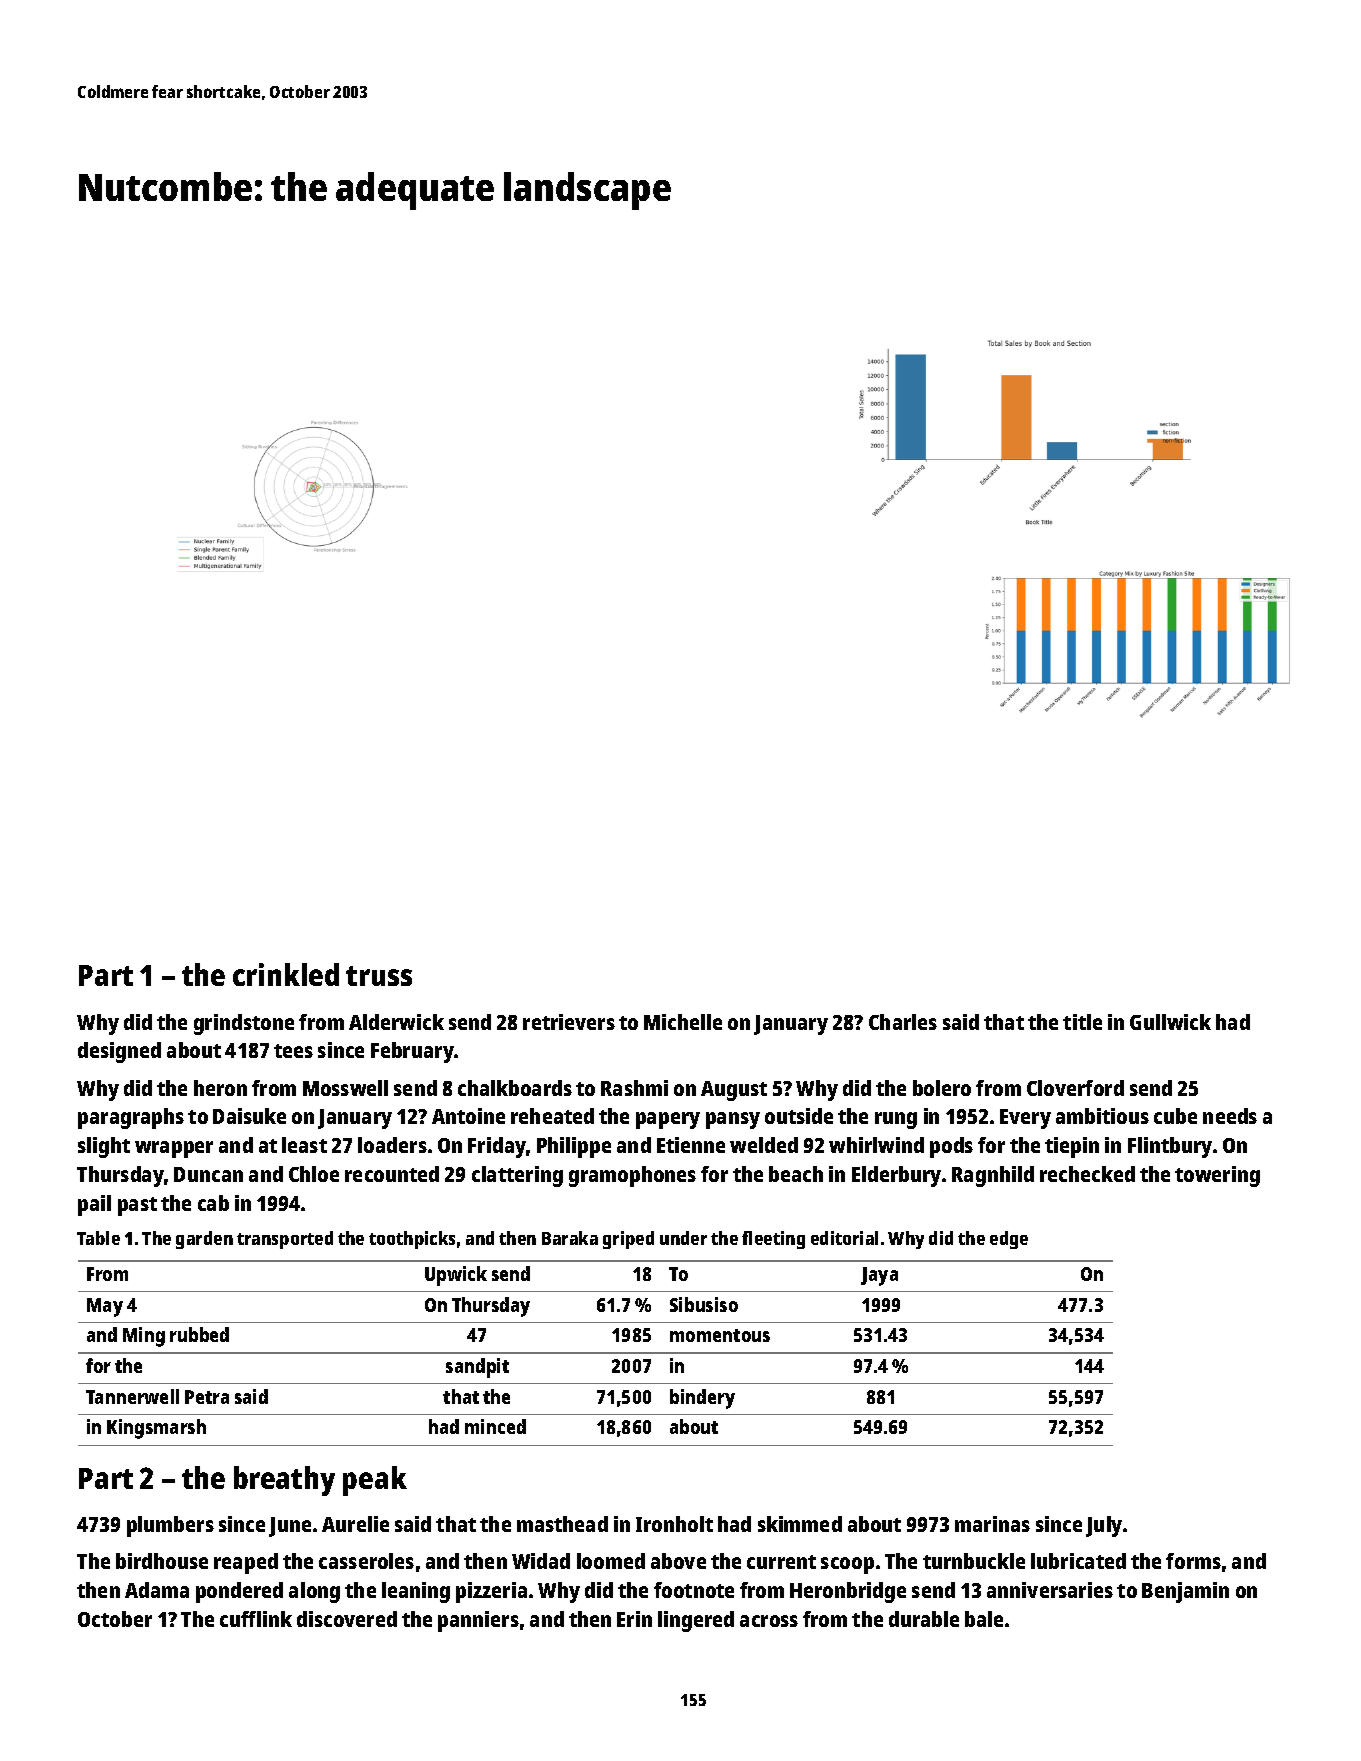 The image size is (1361, 1761). Describe the element at coordinates (702, 1399) in the document. I see `bindery` at that location.
